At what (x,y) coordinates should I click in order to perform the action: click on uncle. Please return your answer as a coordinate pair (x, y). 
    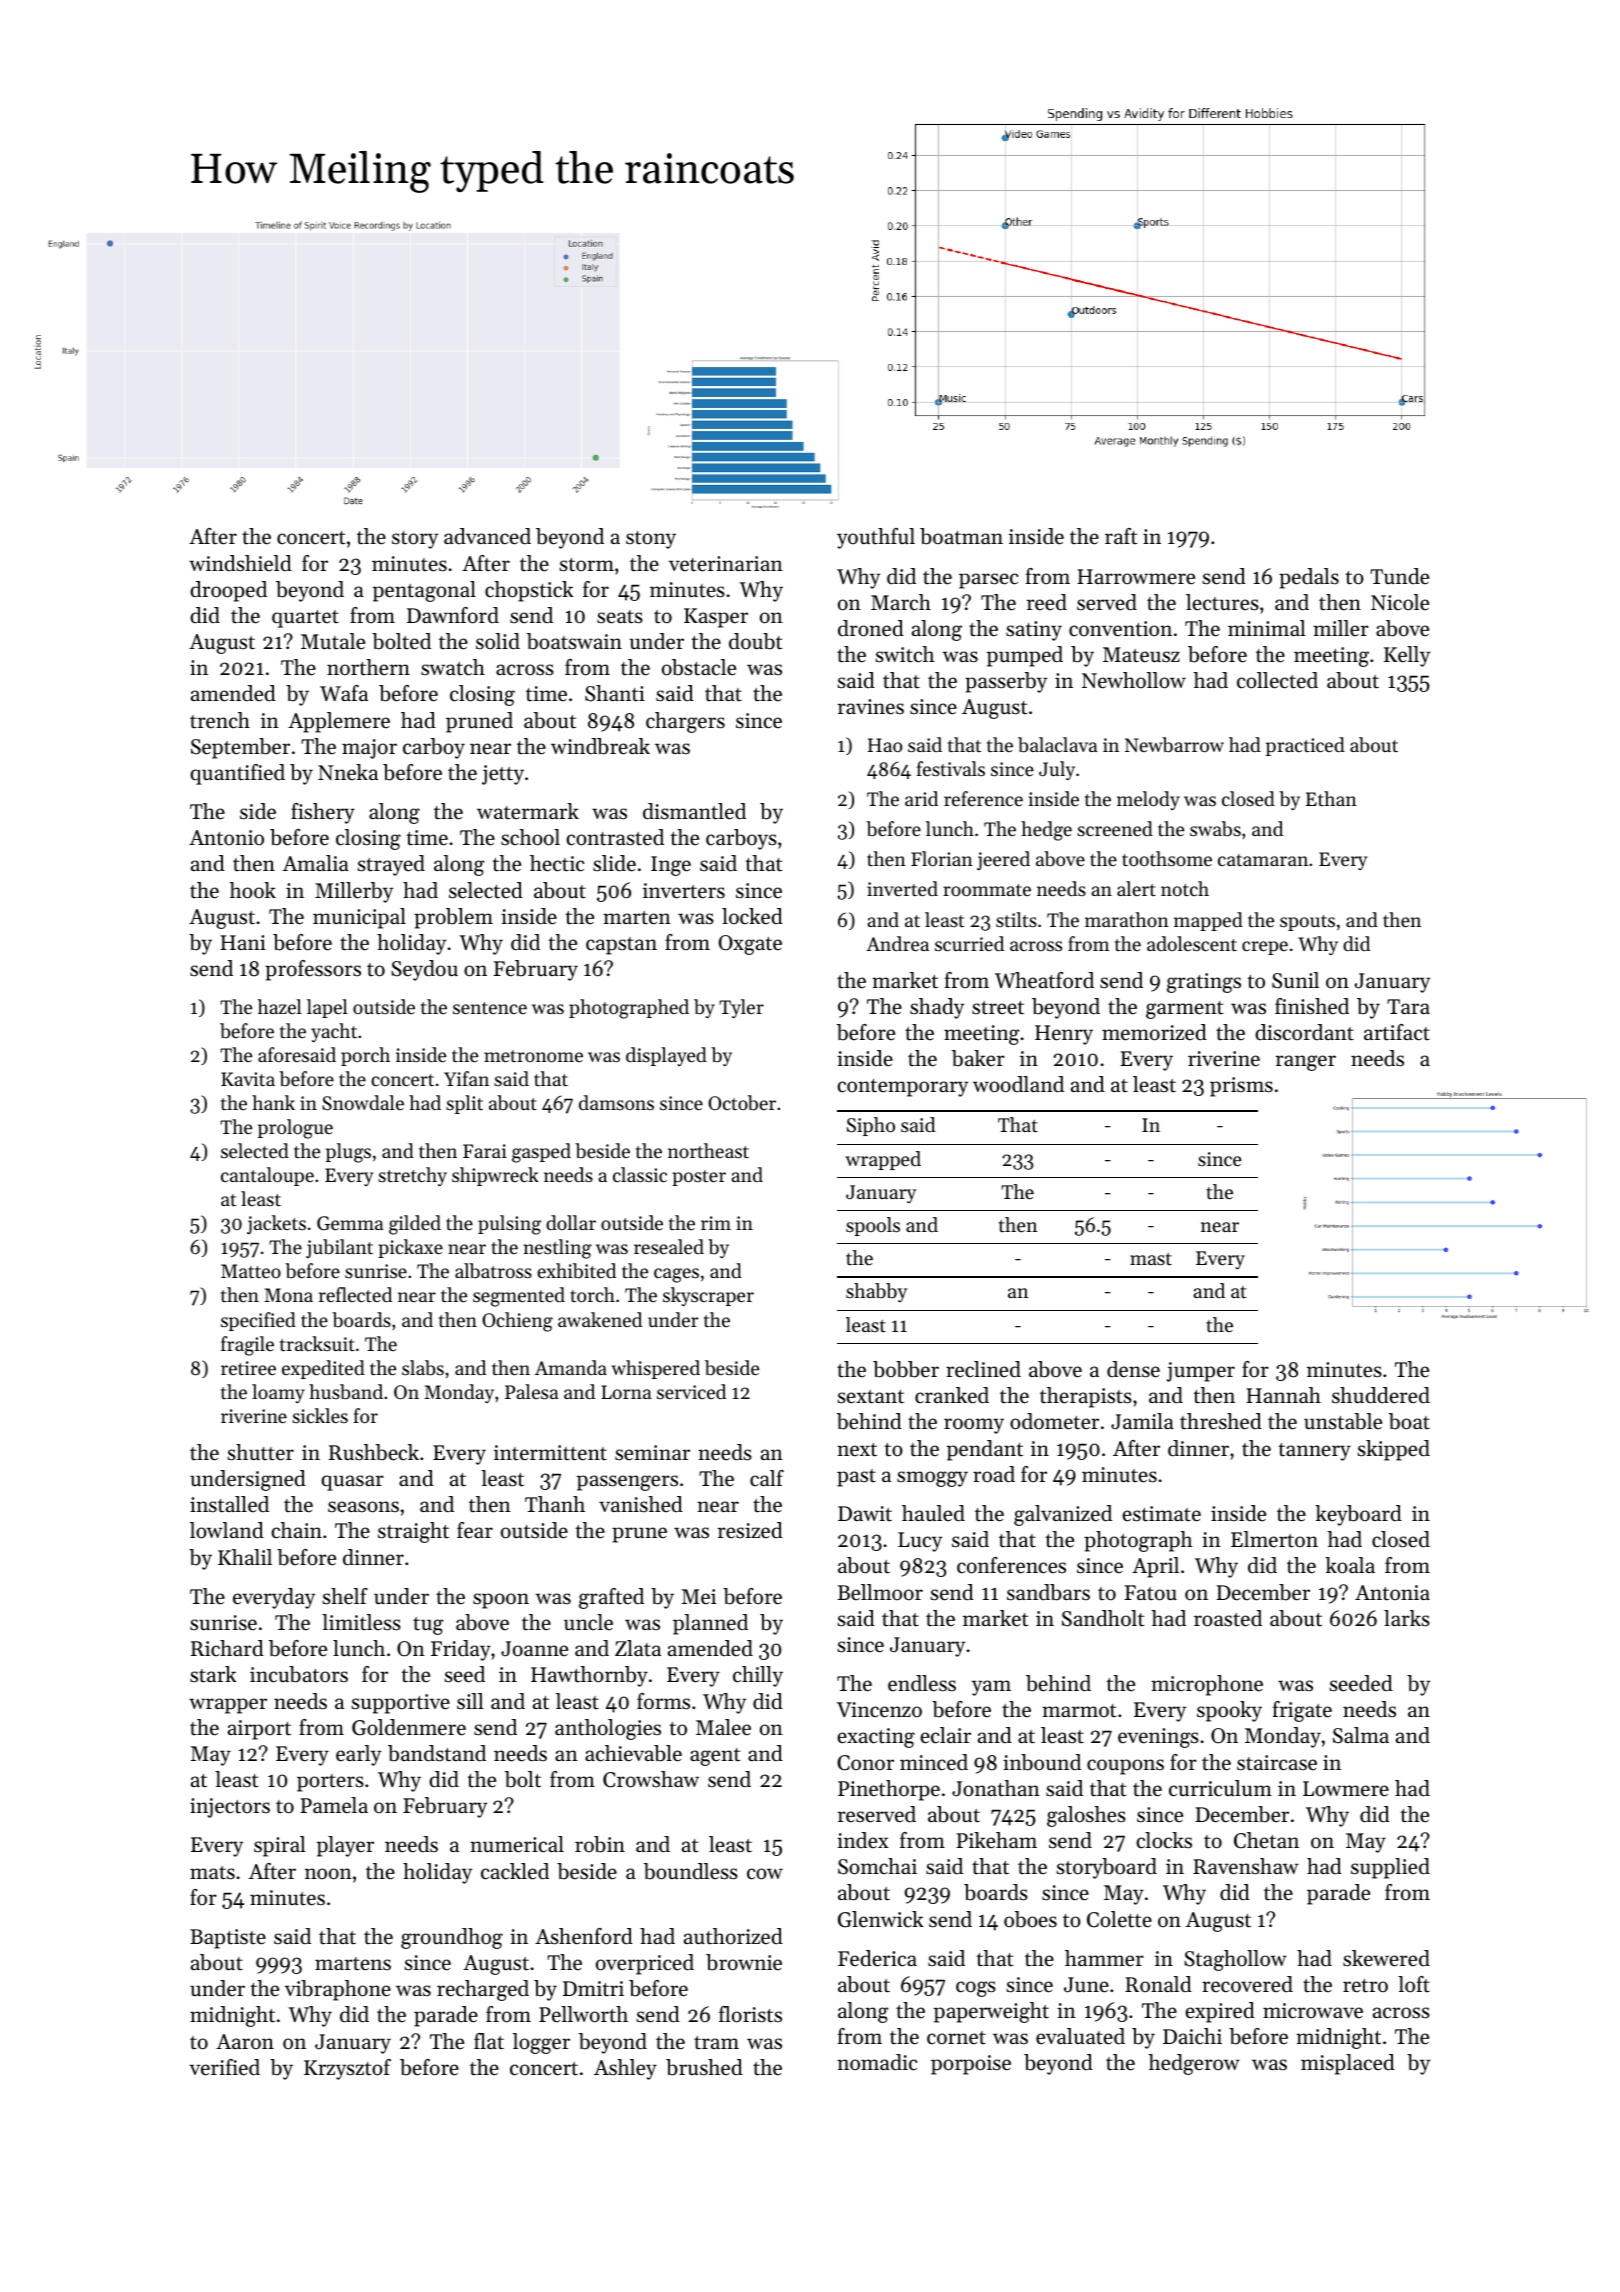
    Looking at the image, I should click on (588, 1622).
